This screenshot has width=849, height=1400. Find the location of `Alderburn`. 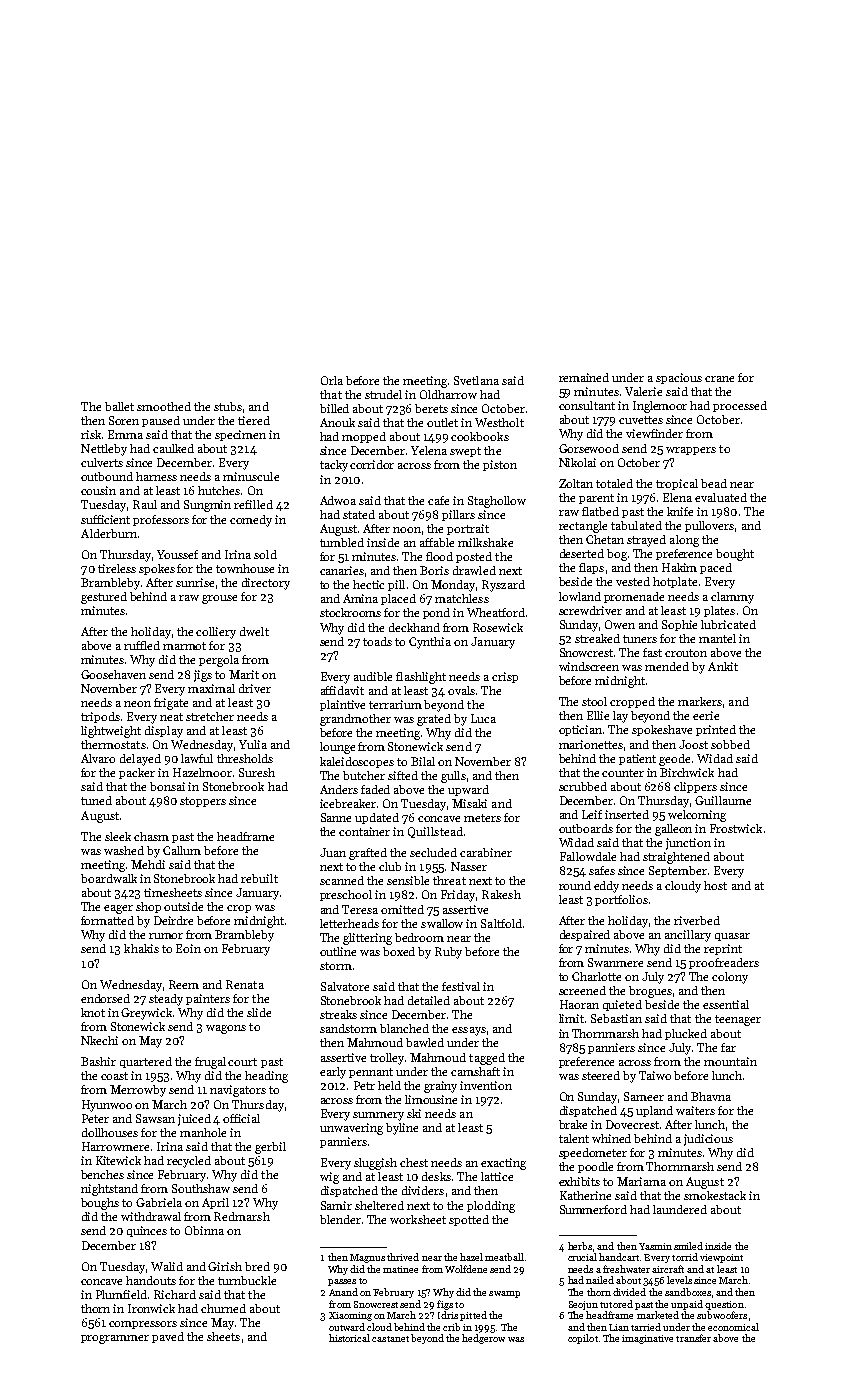

Alderburn is located at coordinates (109, 533).
